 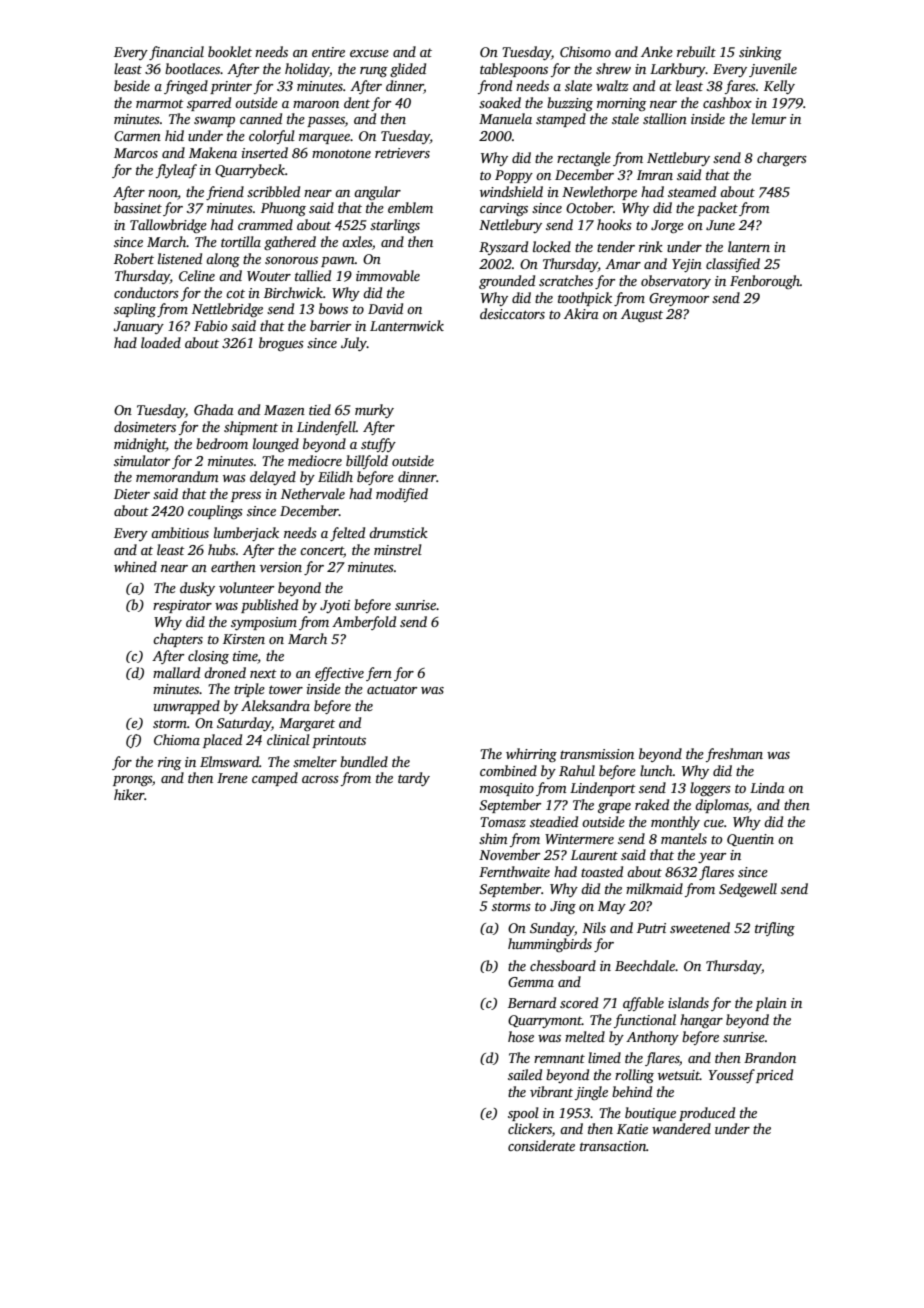 I want to click on combined, so click(x=508, y=770).
